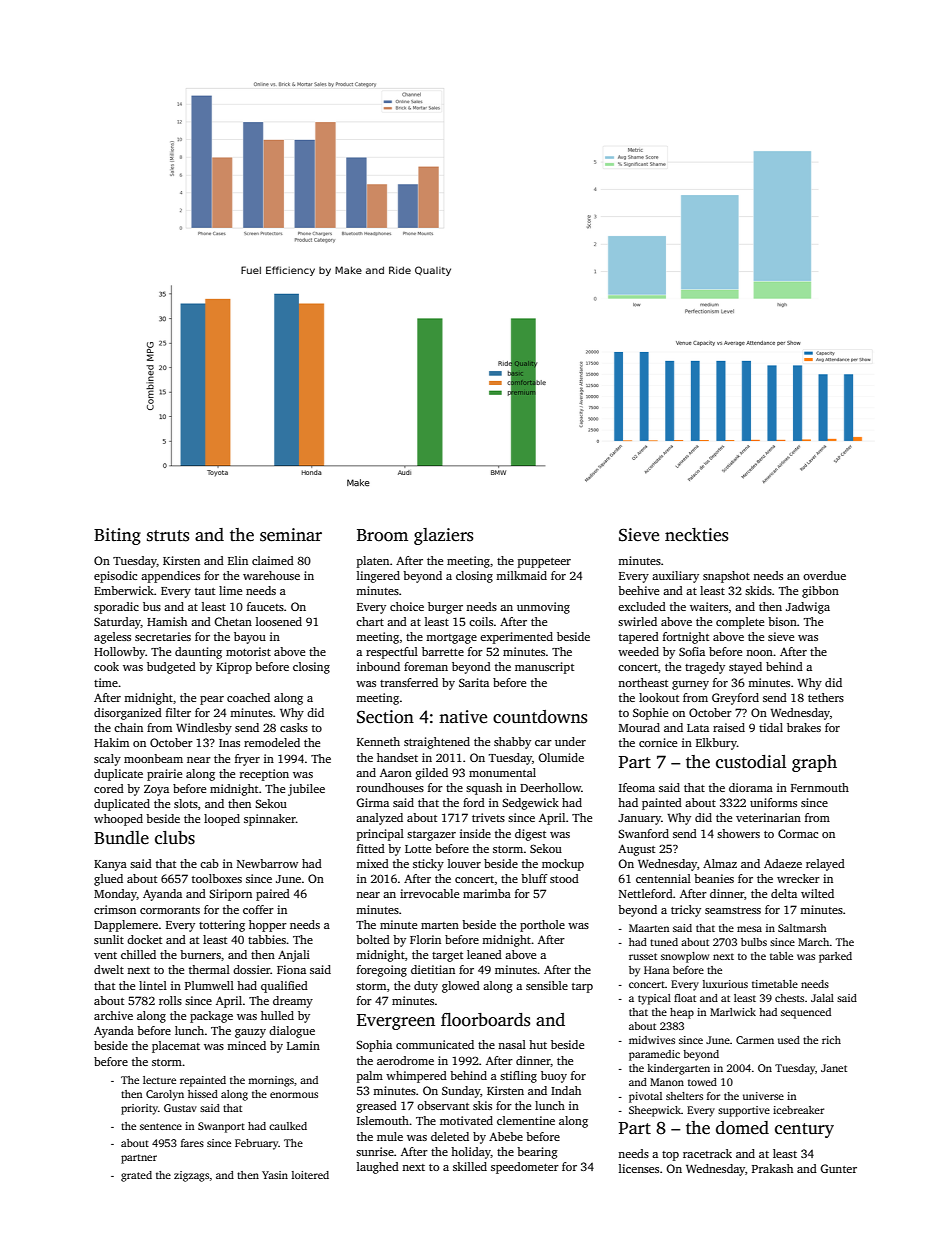  I want to click on reception, so click(264, 775).
